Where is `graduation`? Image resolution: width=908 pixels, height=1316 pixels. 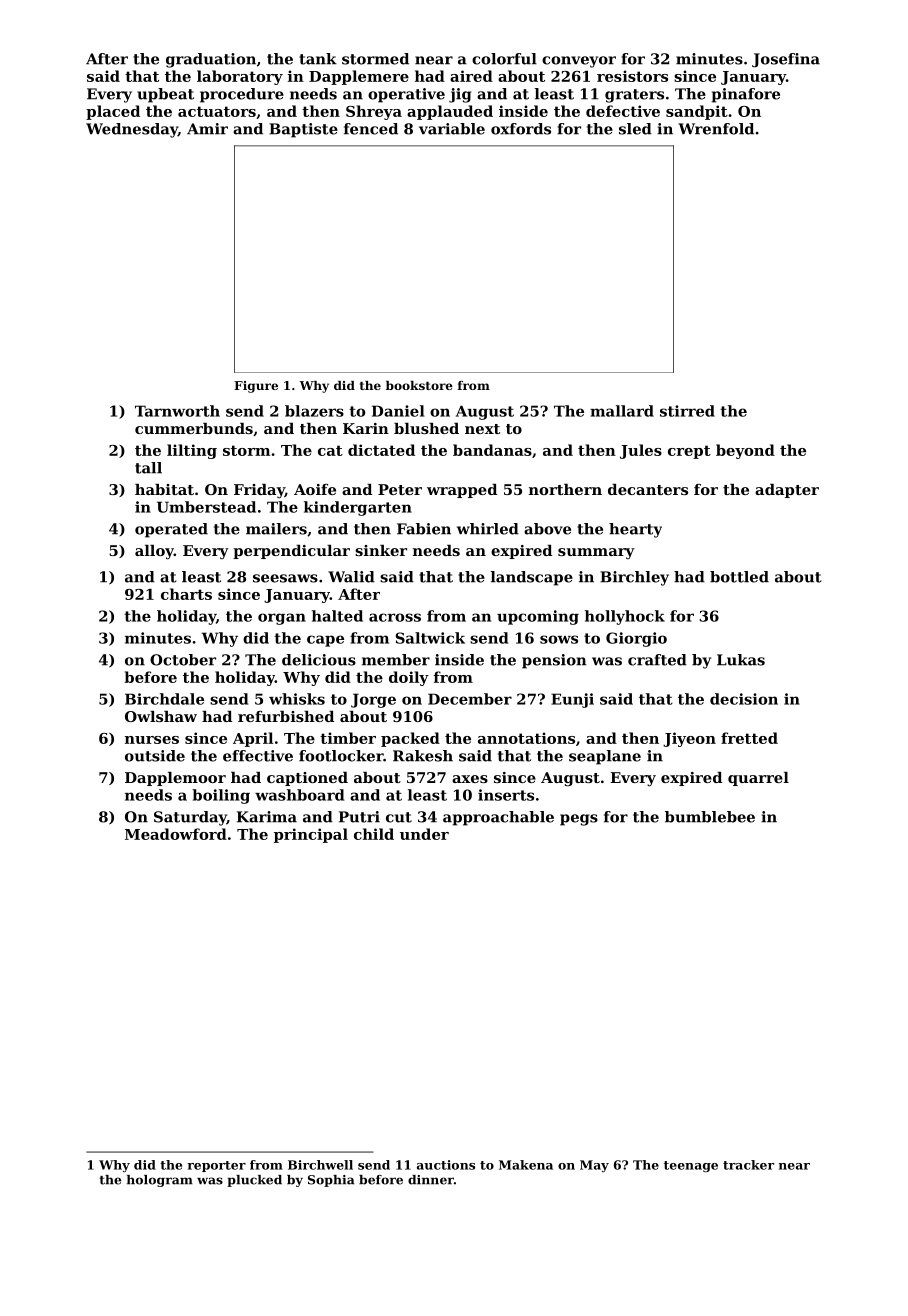
graduation is located at coordinates (211, 60).
